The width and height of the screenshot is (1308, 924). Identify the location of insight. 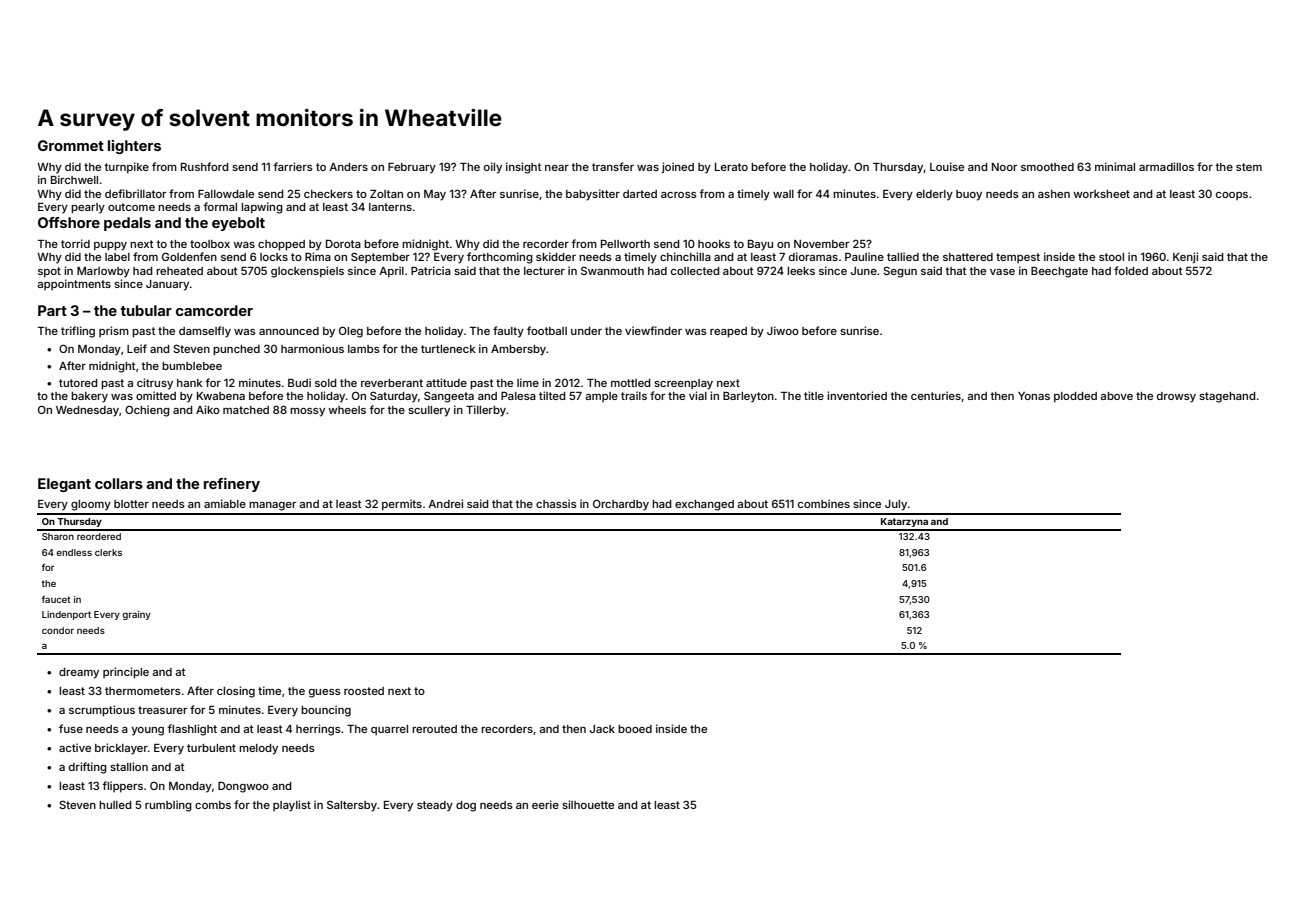
(524, 168).
